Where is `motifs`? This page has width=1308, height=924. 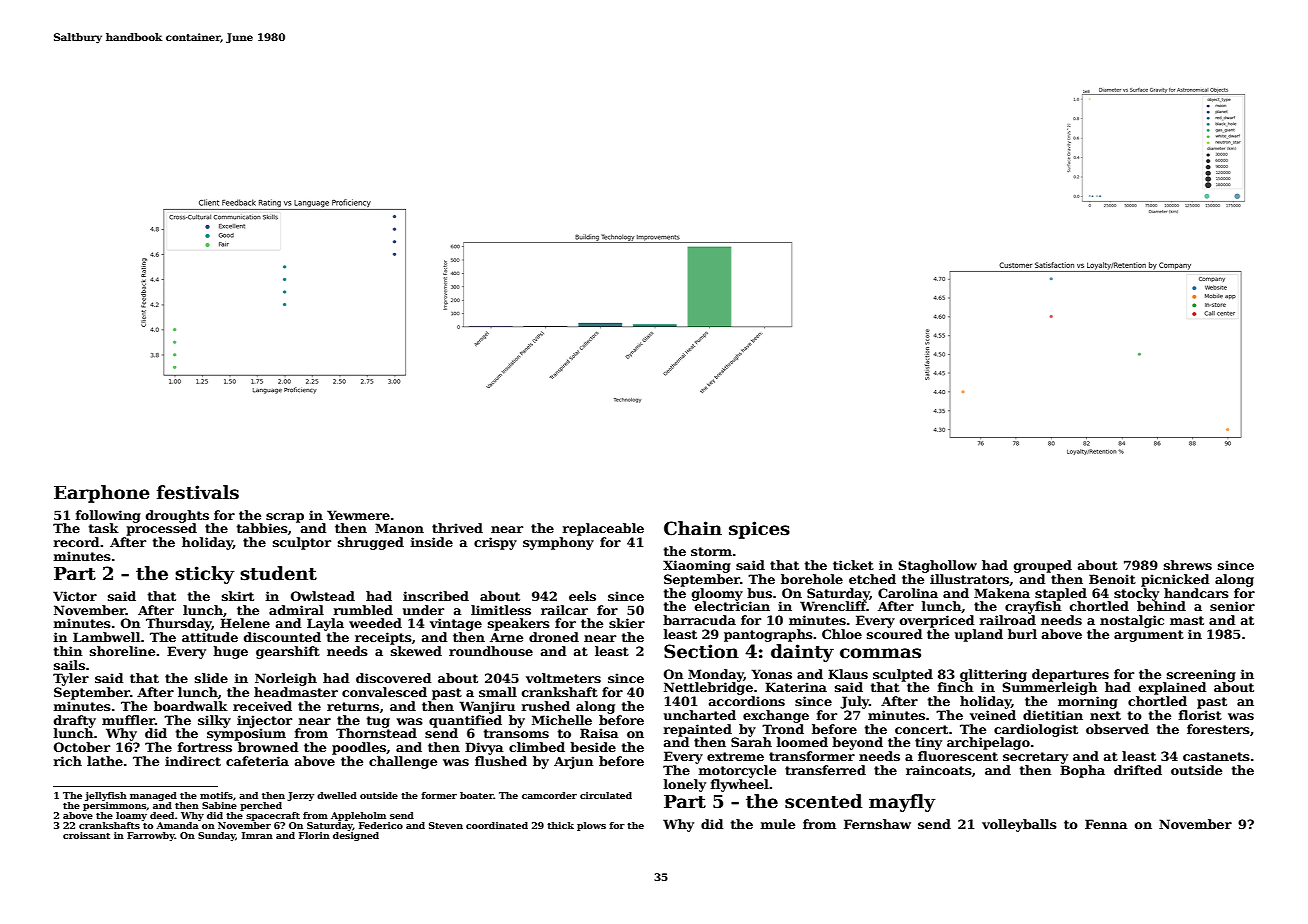
motifs is located at coordinates (216, 795).
